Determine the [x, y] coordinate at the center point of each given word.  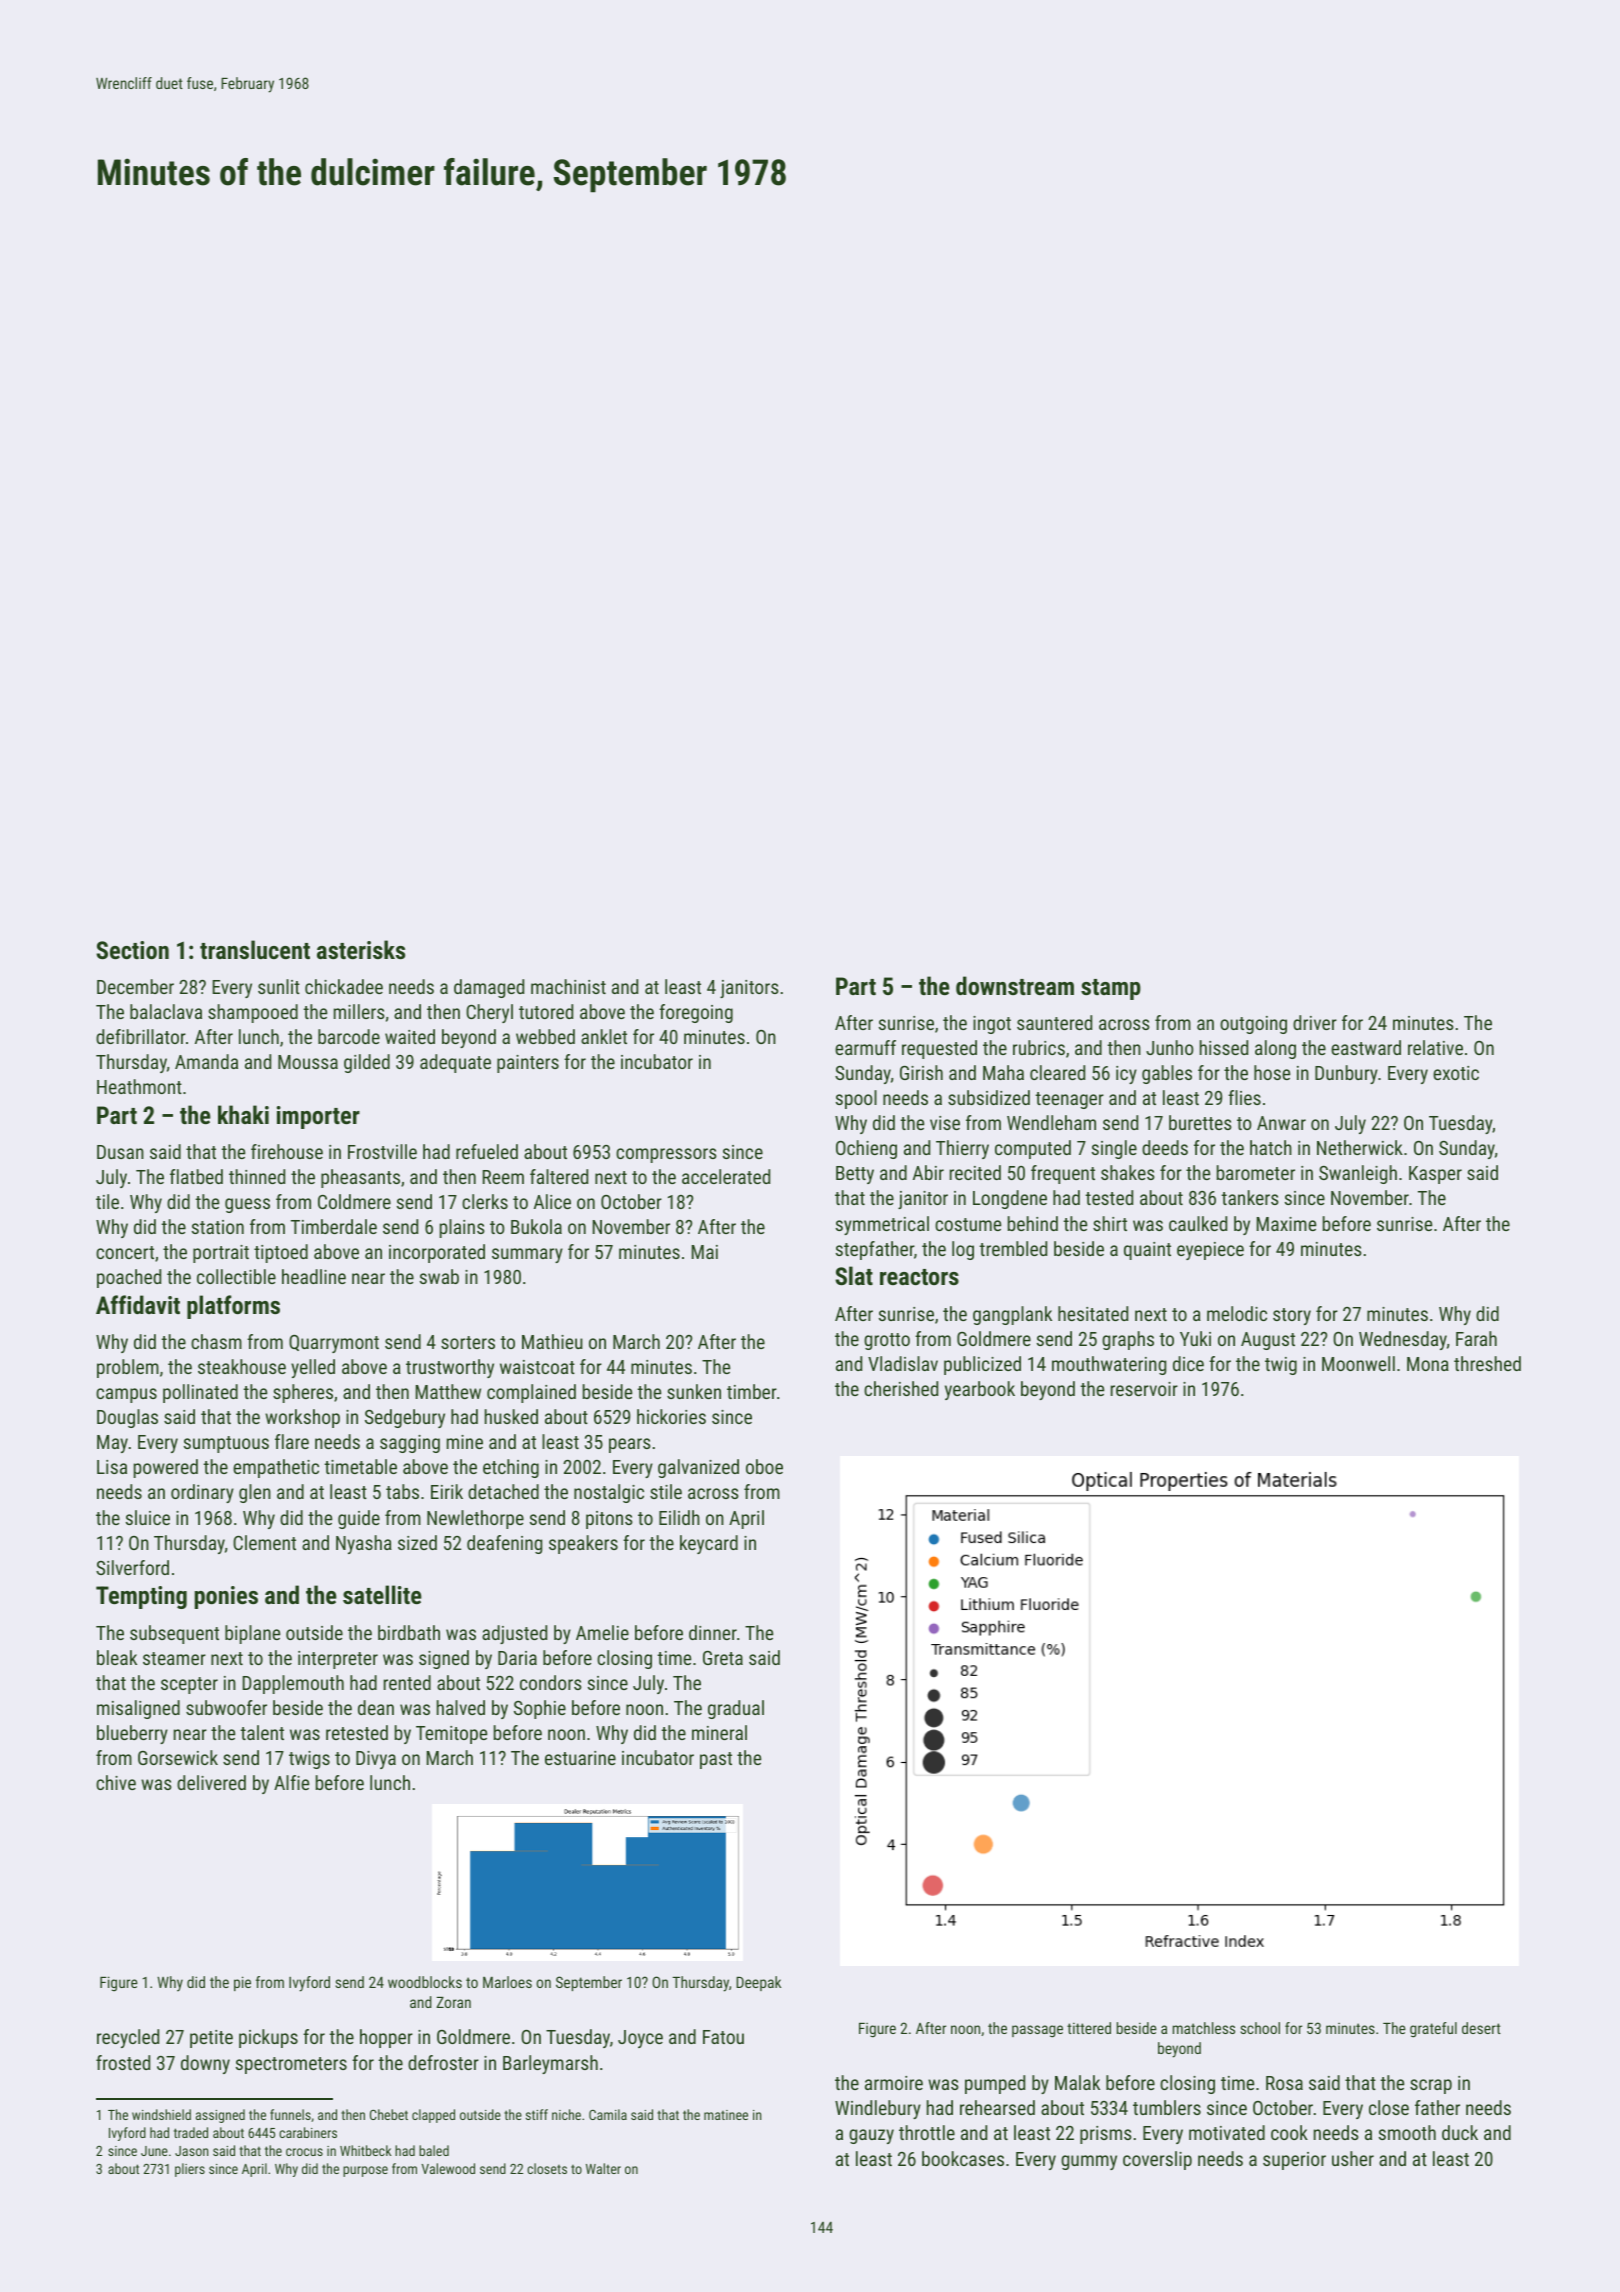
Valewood [448, 2168]
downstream [1015, 985]
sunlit [279, 986]
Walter [603, 2168]
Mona [1428, 1364]
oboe [764, 1466]
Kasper [1435, 1175]
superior [1294, 2161]
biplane [252, 1634]
